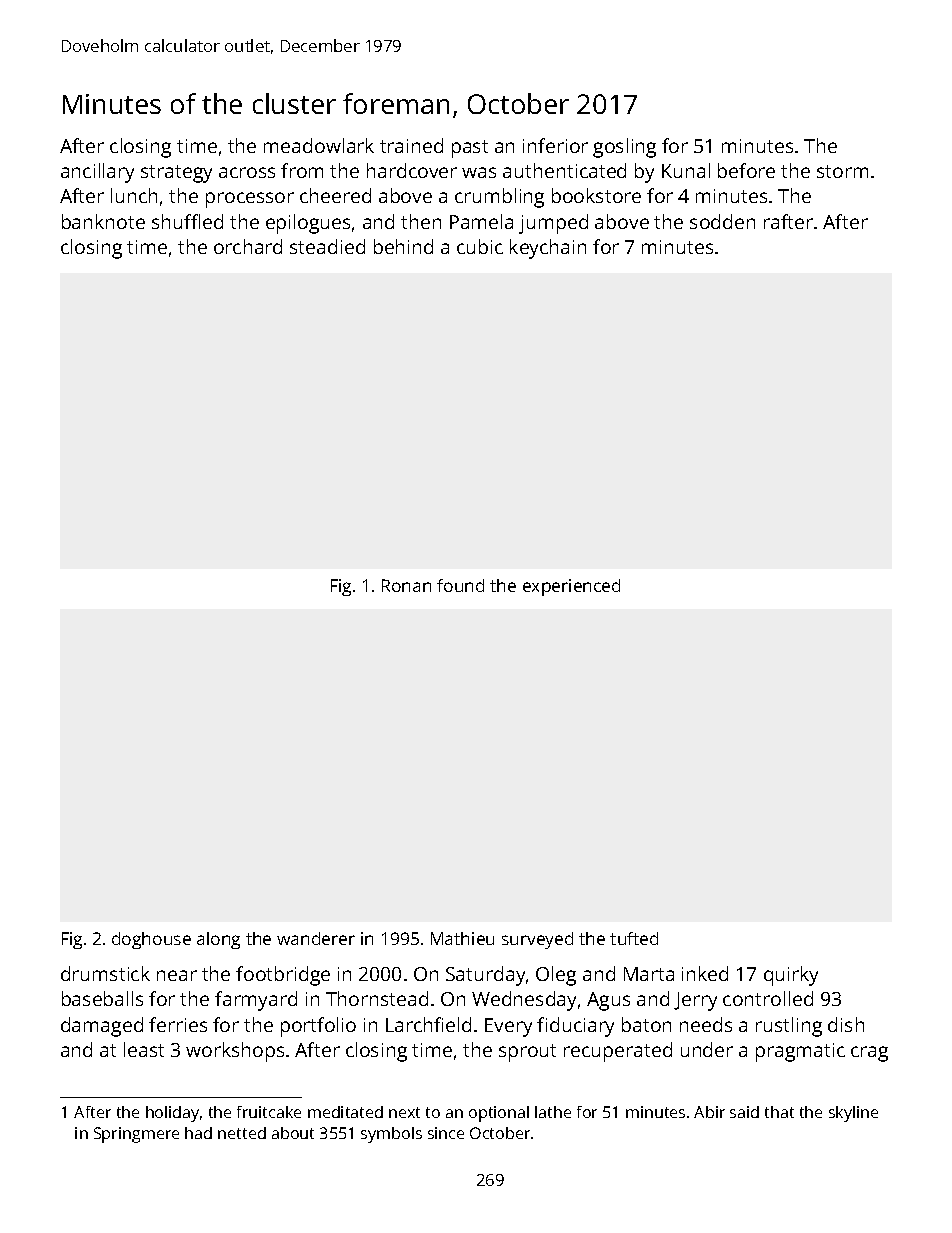  What do you see at coordinates (446, 1133) in the screenshot?
I see `since` at bounding box center [446, 1133].
